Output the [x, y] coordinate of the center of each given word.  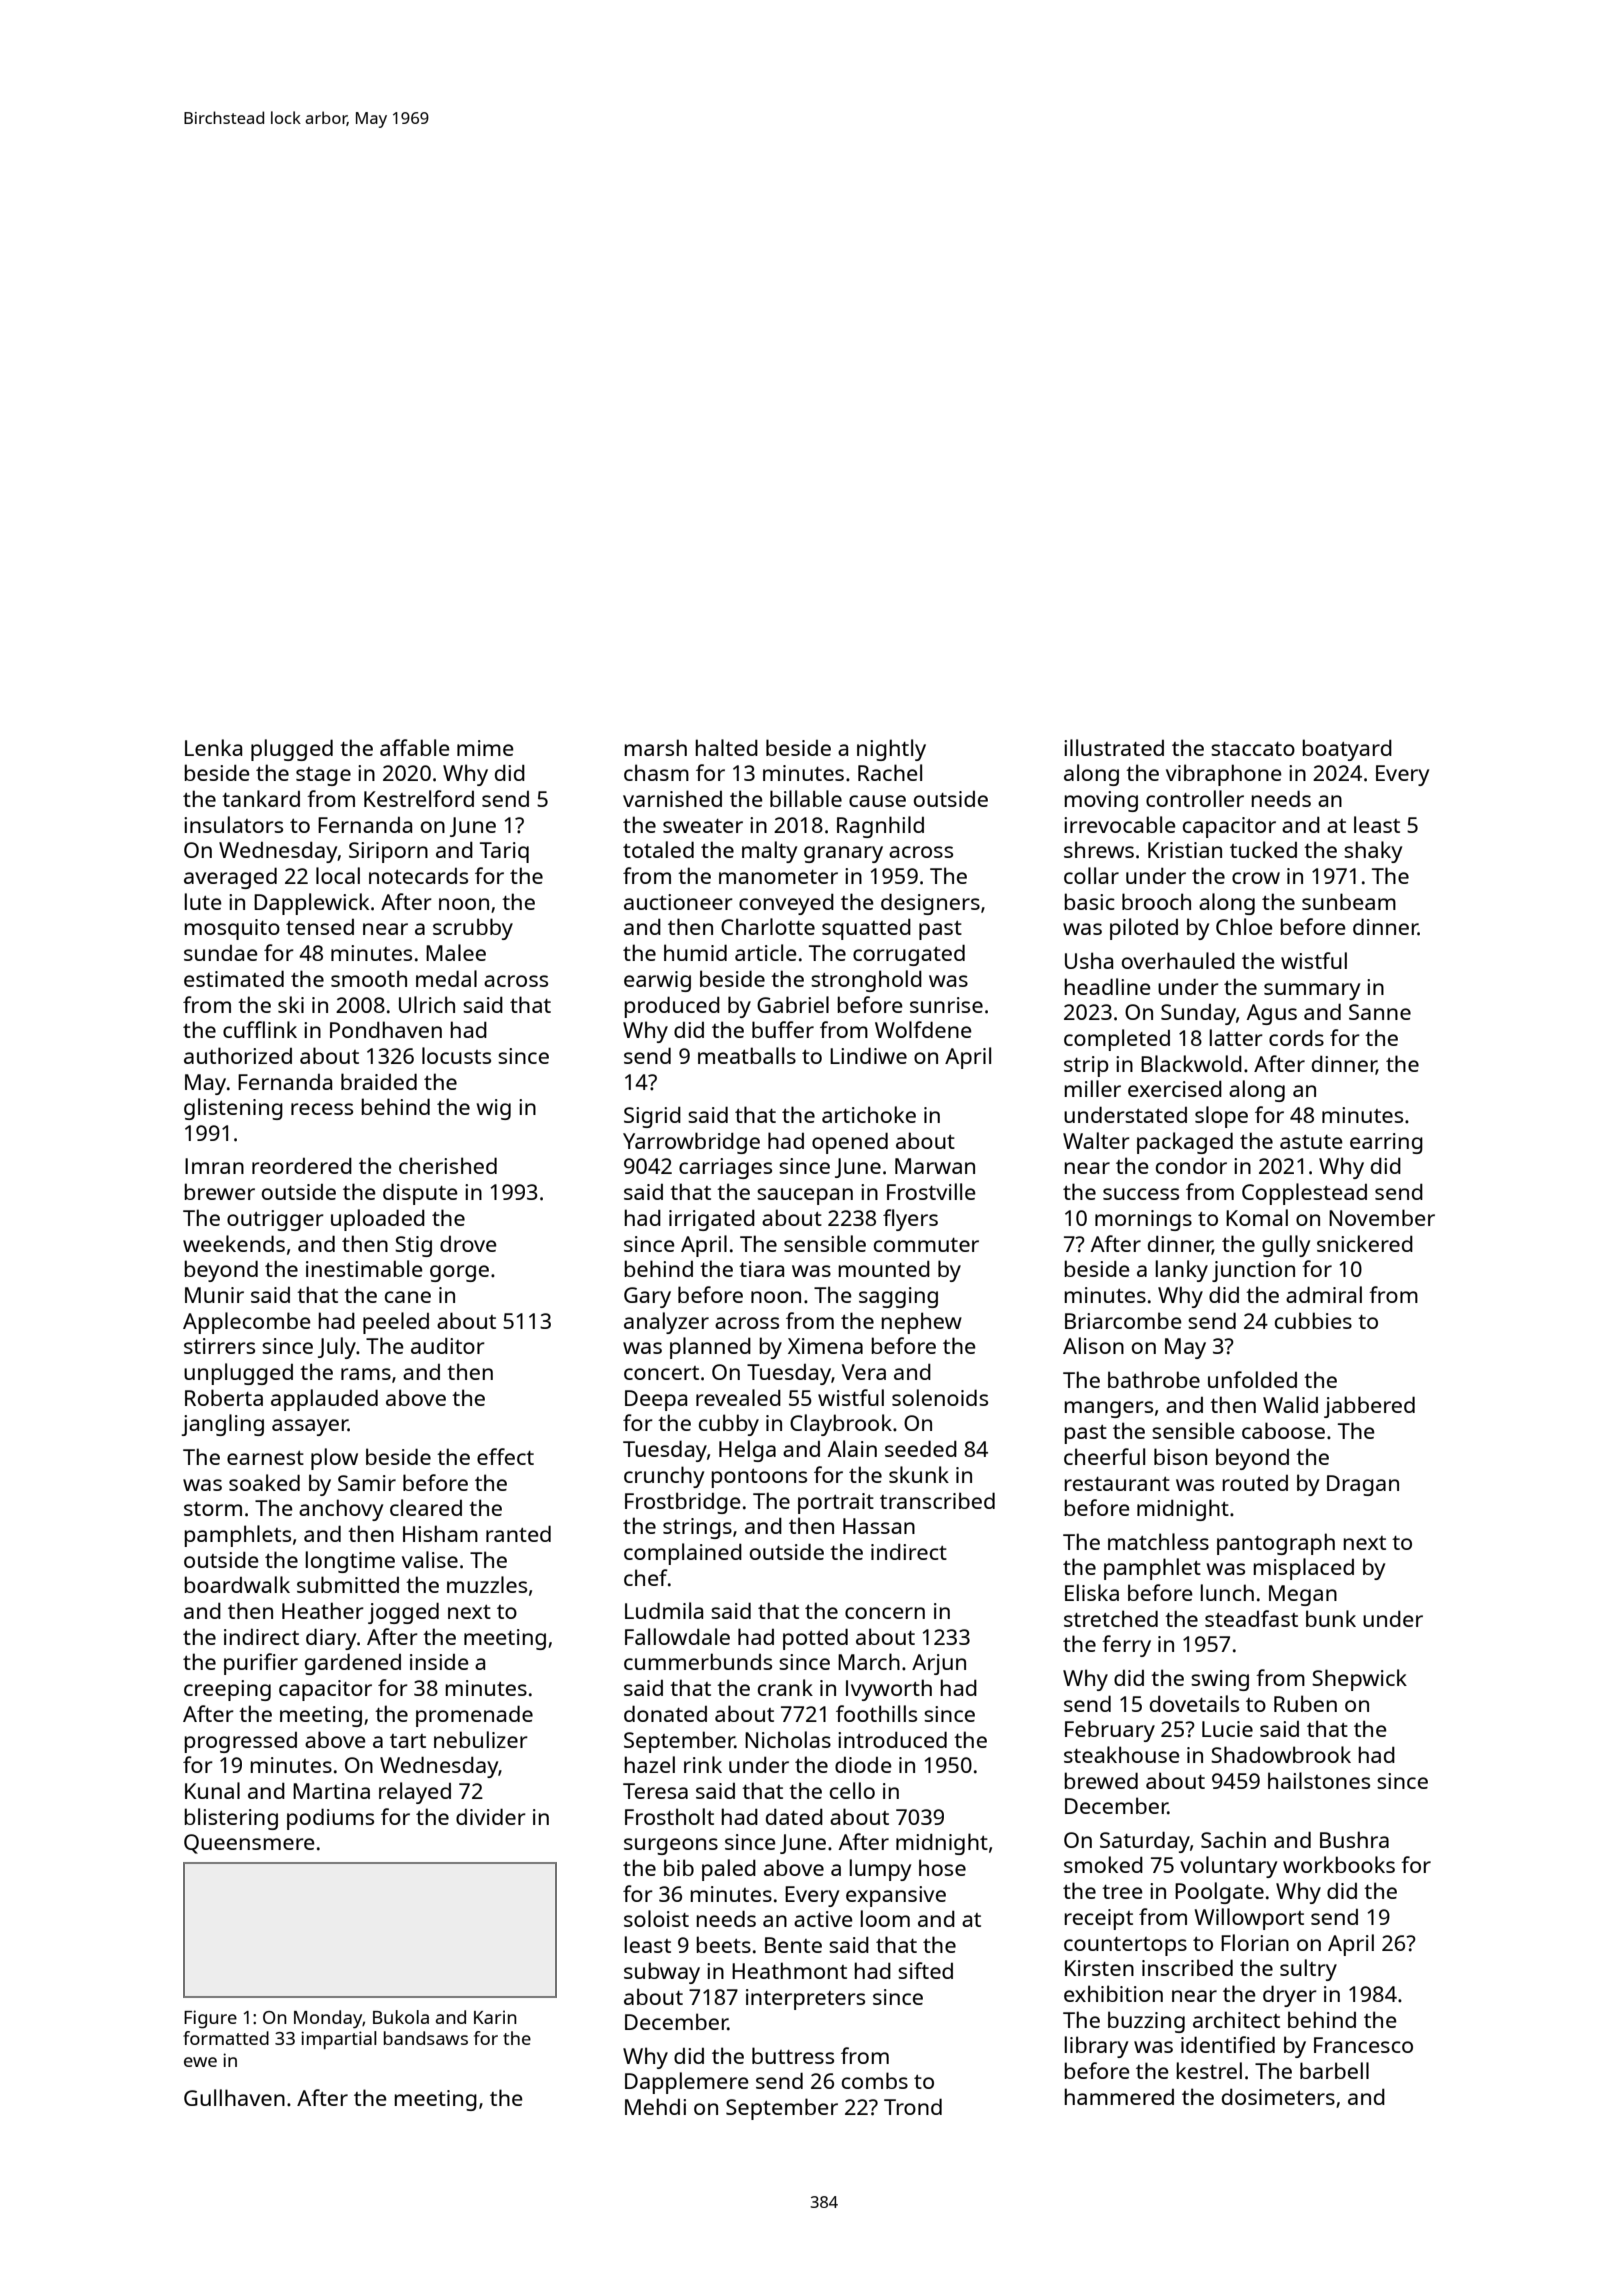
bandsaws [426, 2038]
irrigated [712, 1220]
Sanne [1380, 1012]
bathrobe [1154, 1379]
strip [1086, 1066]
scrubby [473, 929]
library [1096, 2047]
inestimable [364, 1268]
